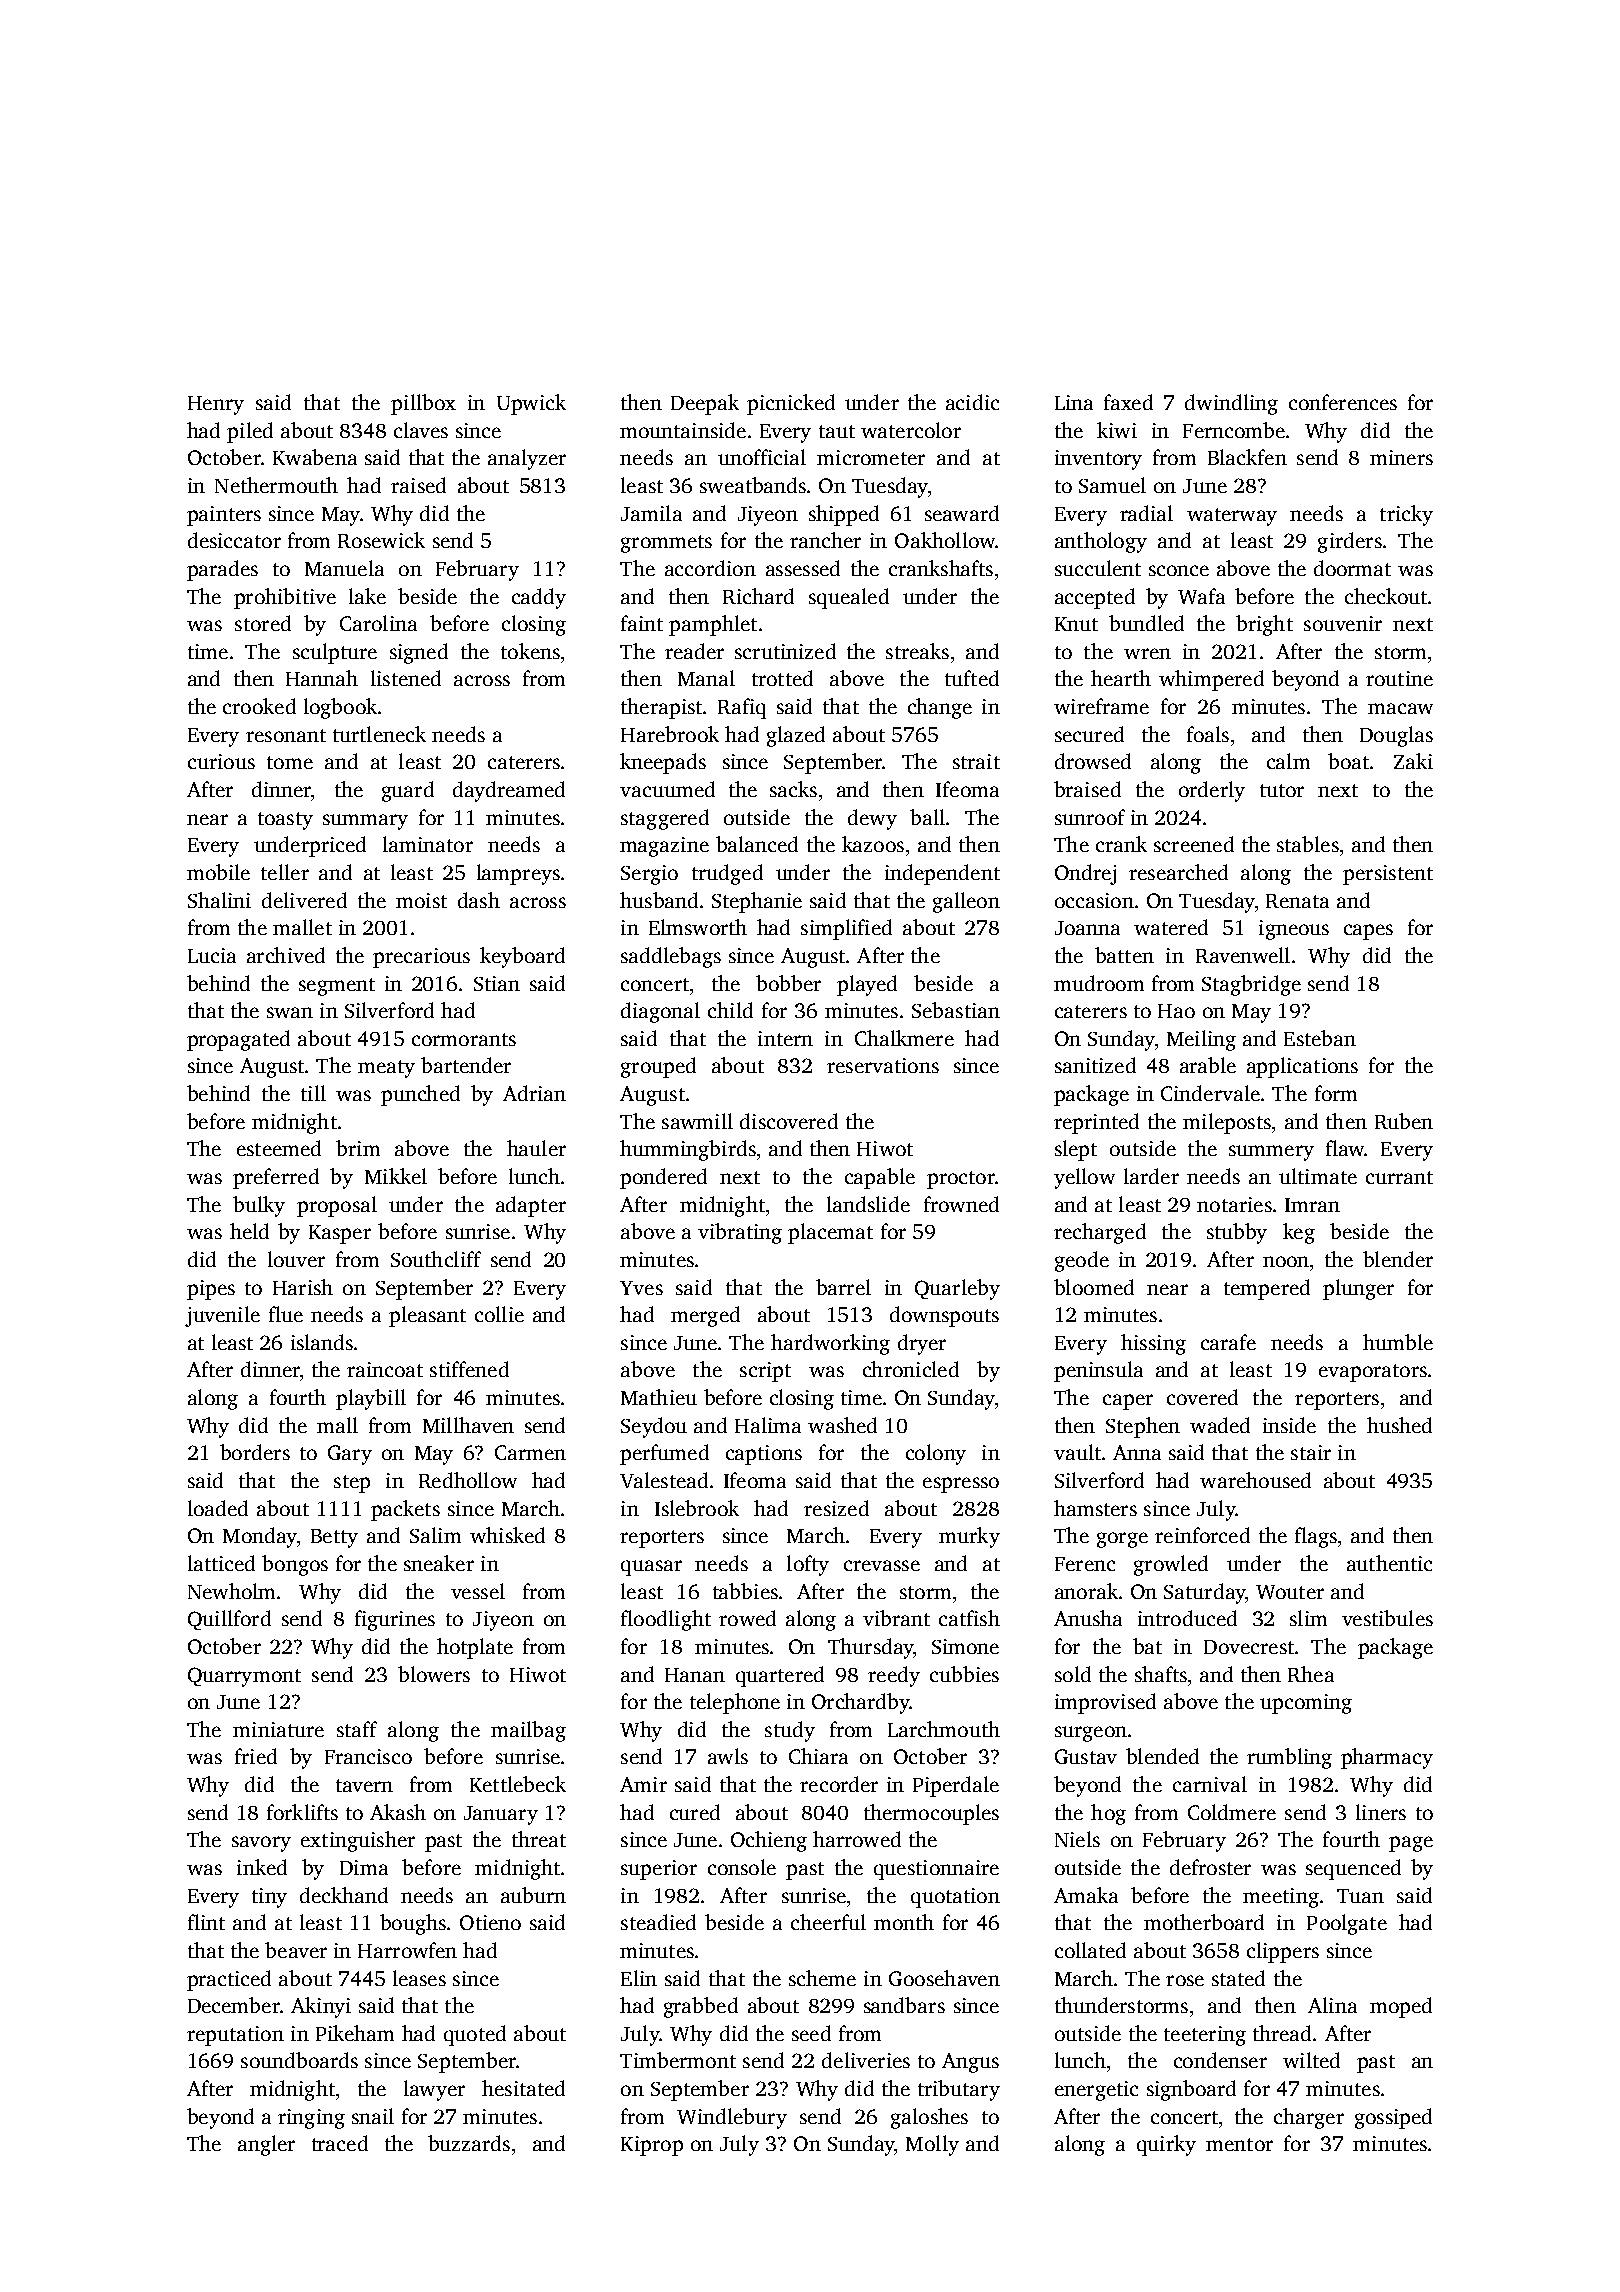 This image has width=1620, height=2292. What do you see at coordinates (365, 822) in the image?
I see `summary` at bounding box center [365, 822].
